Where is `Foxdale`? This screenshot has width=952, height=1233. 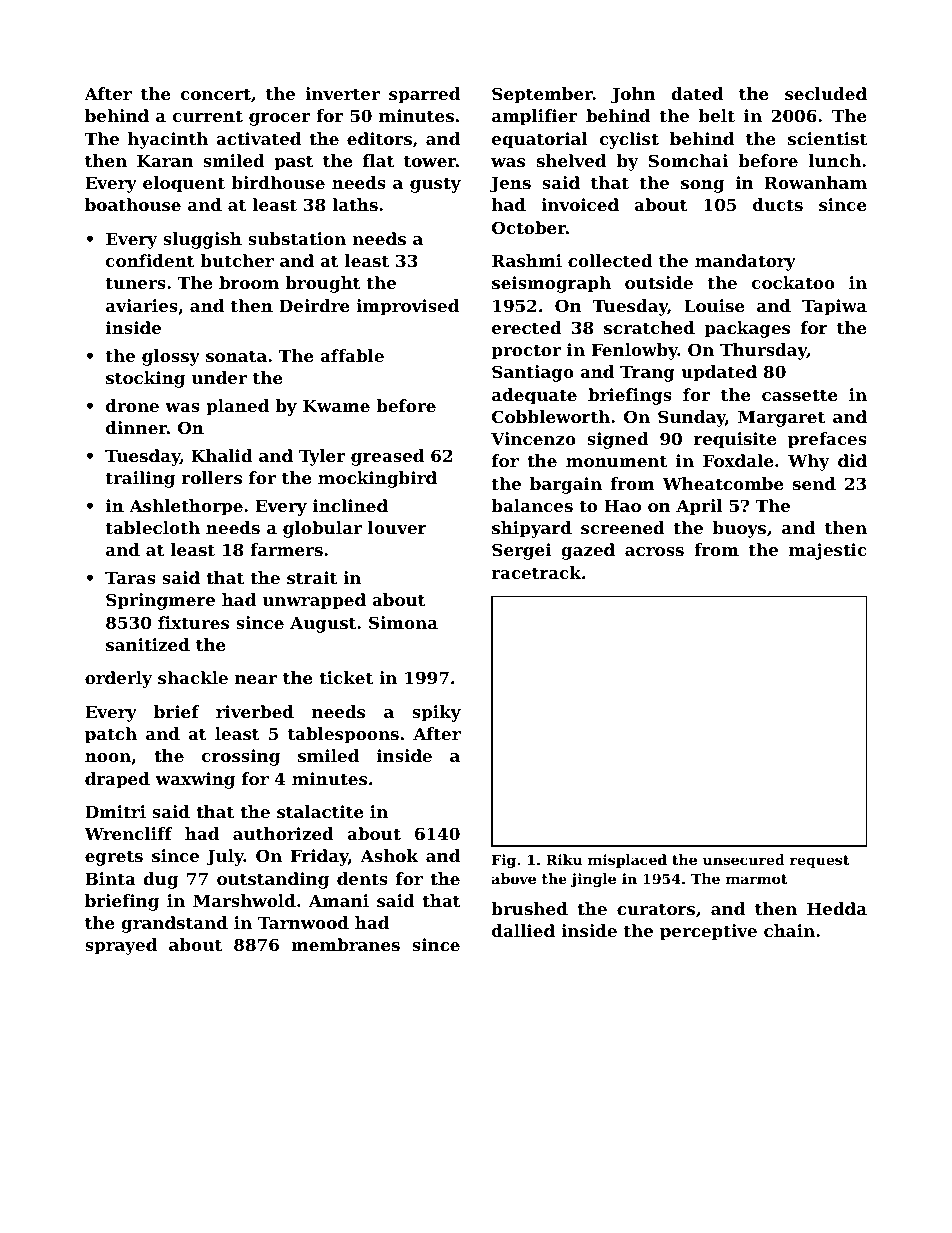 Foxdale is located at coordinates (738, 460).
